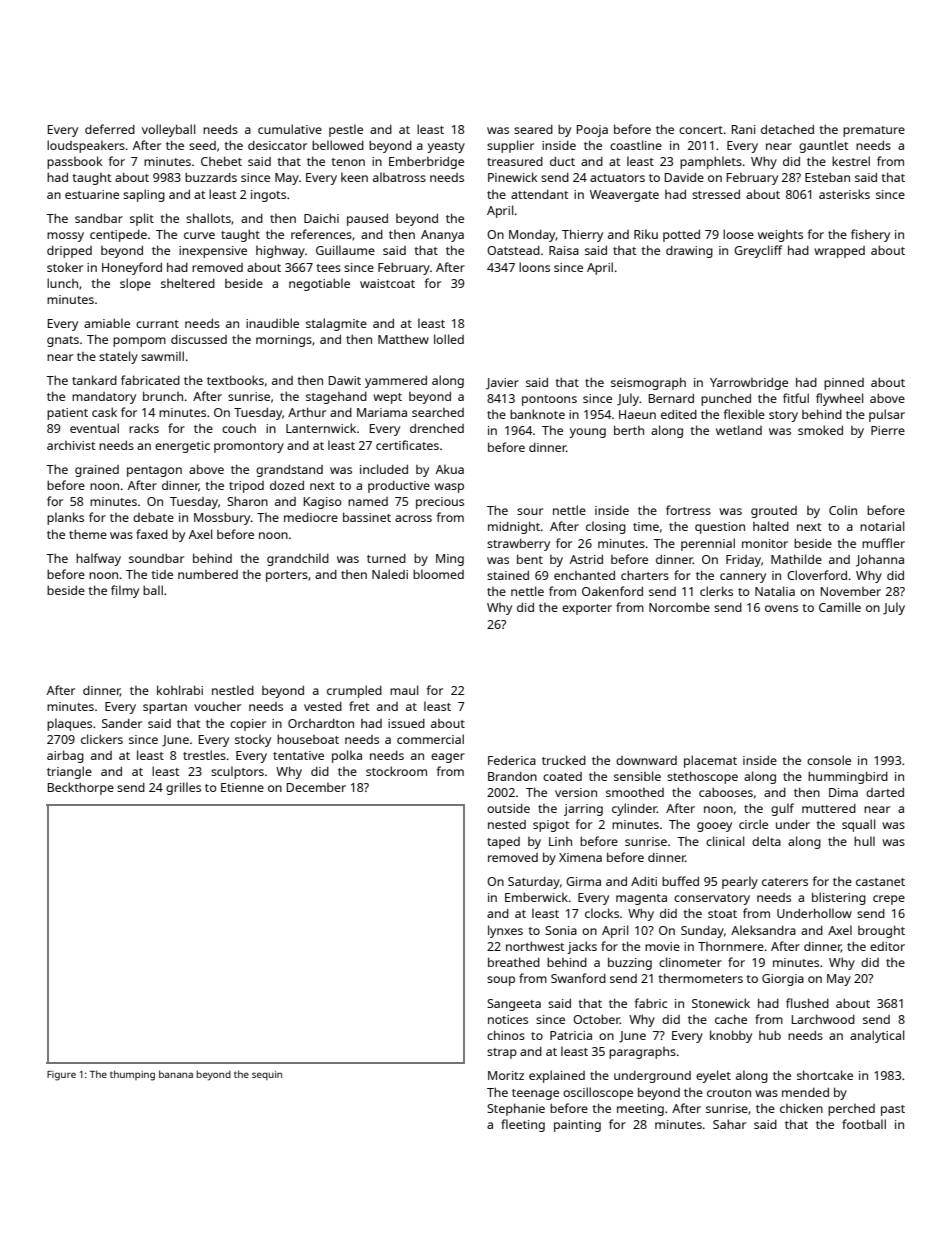 This document has width=952, height=1233. Describe the element at coordinates (787, 129) in the document. I see `detached` at that location.
